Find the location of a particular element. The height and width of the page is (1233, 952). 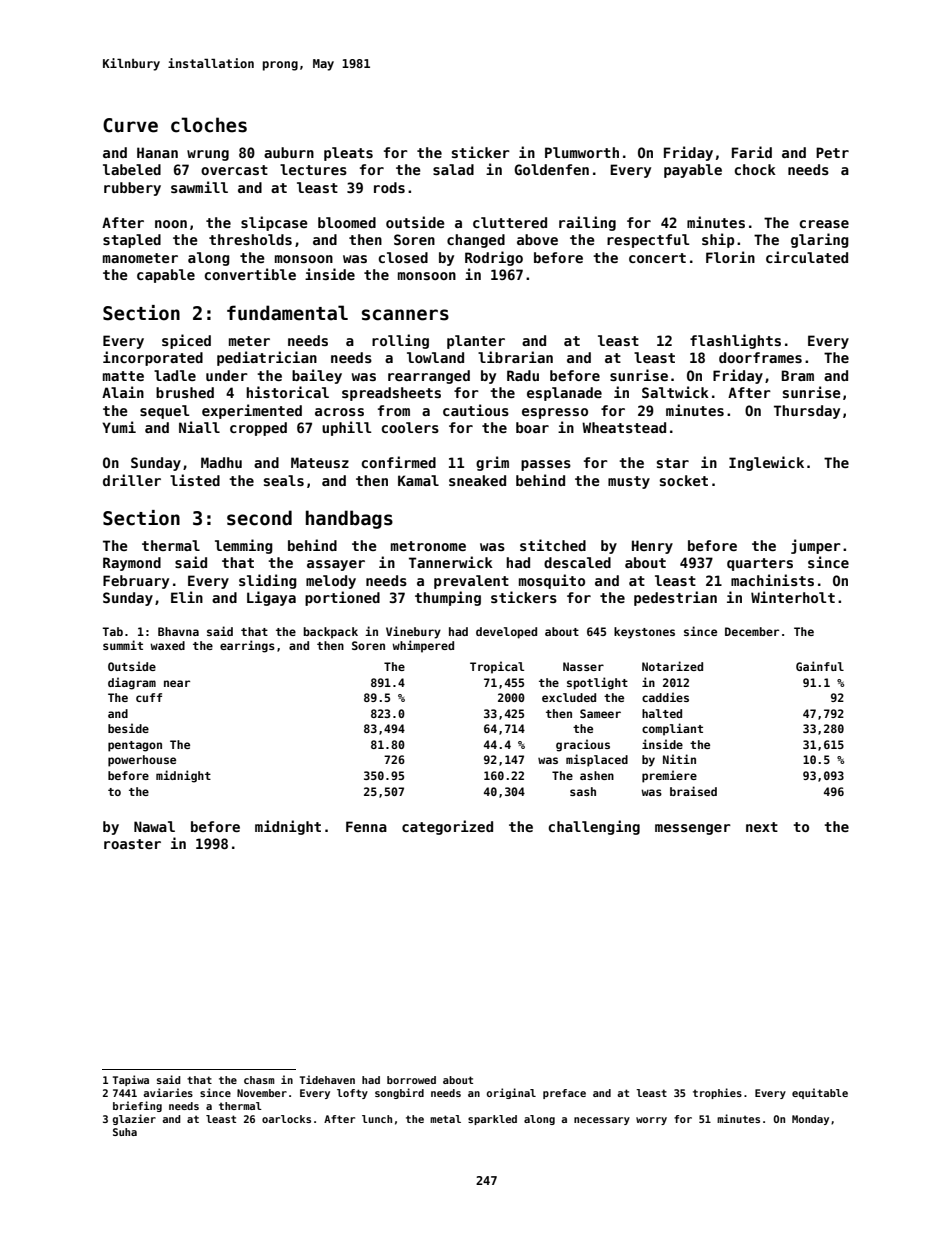

Saltwick is located at coordinates (675, 392).
